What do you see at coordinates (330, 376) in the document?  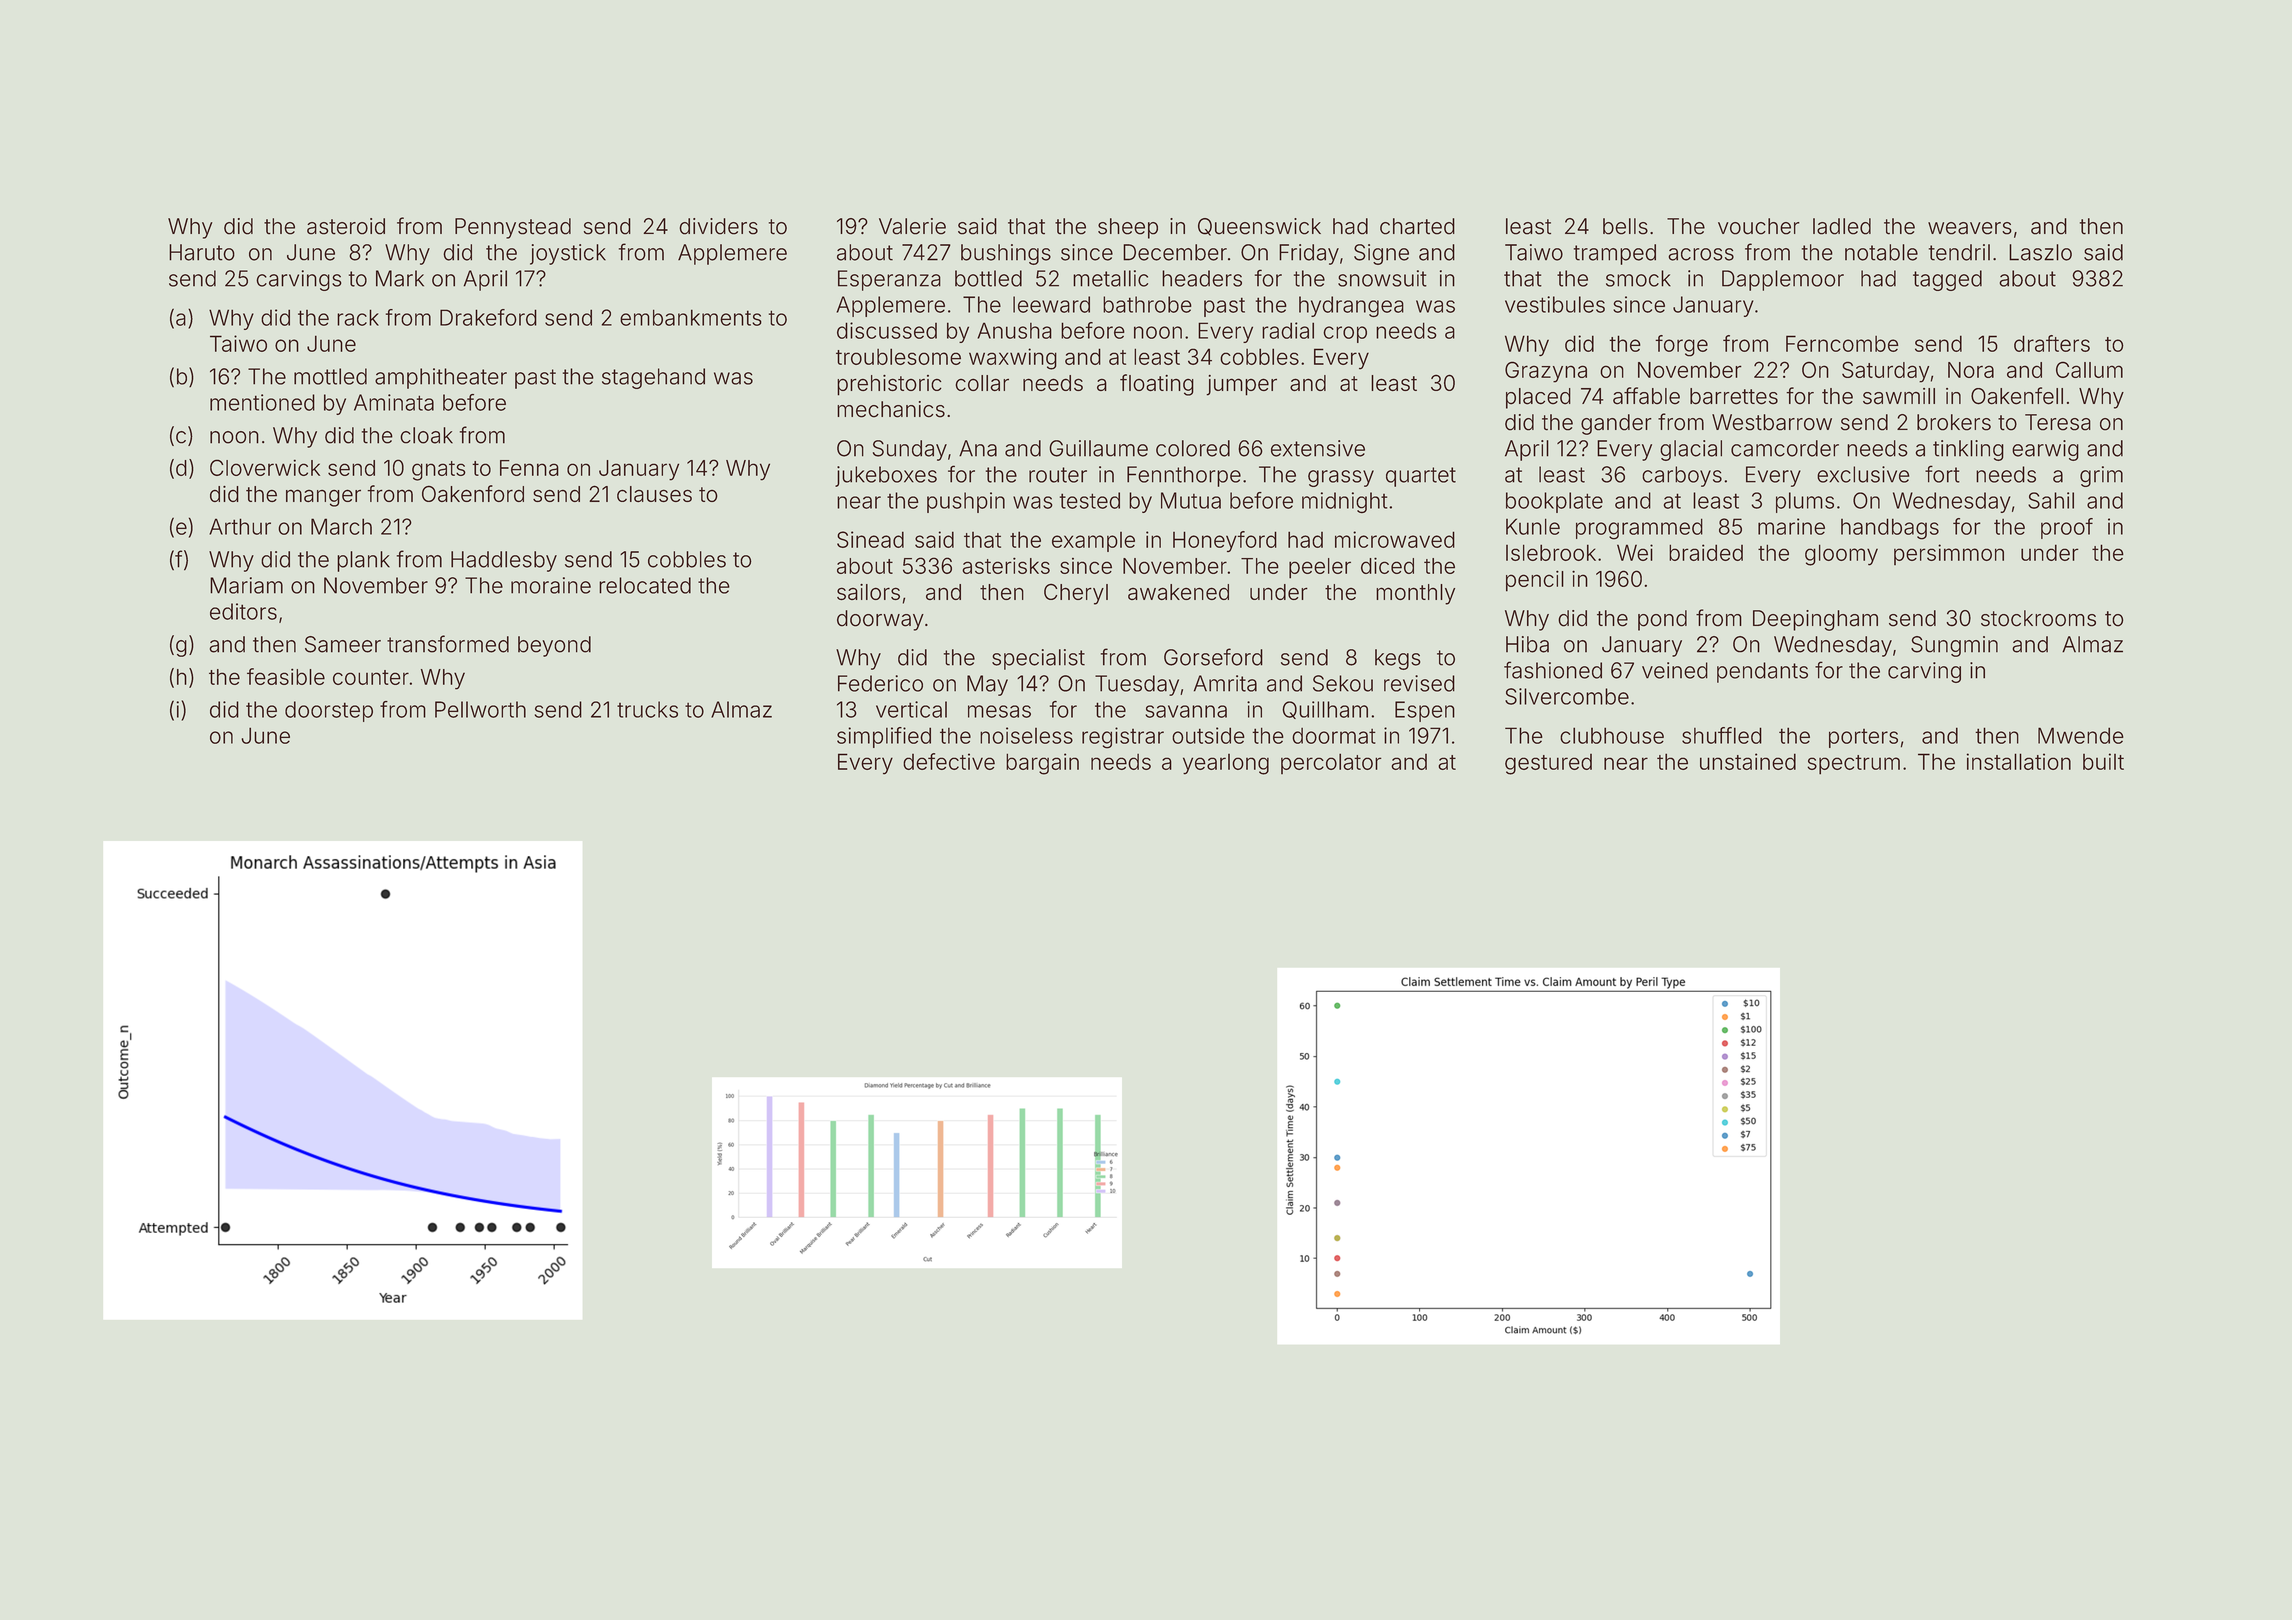 I see `mottled` at bounding box center [330, 376].
